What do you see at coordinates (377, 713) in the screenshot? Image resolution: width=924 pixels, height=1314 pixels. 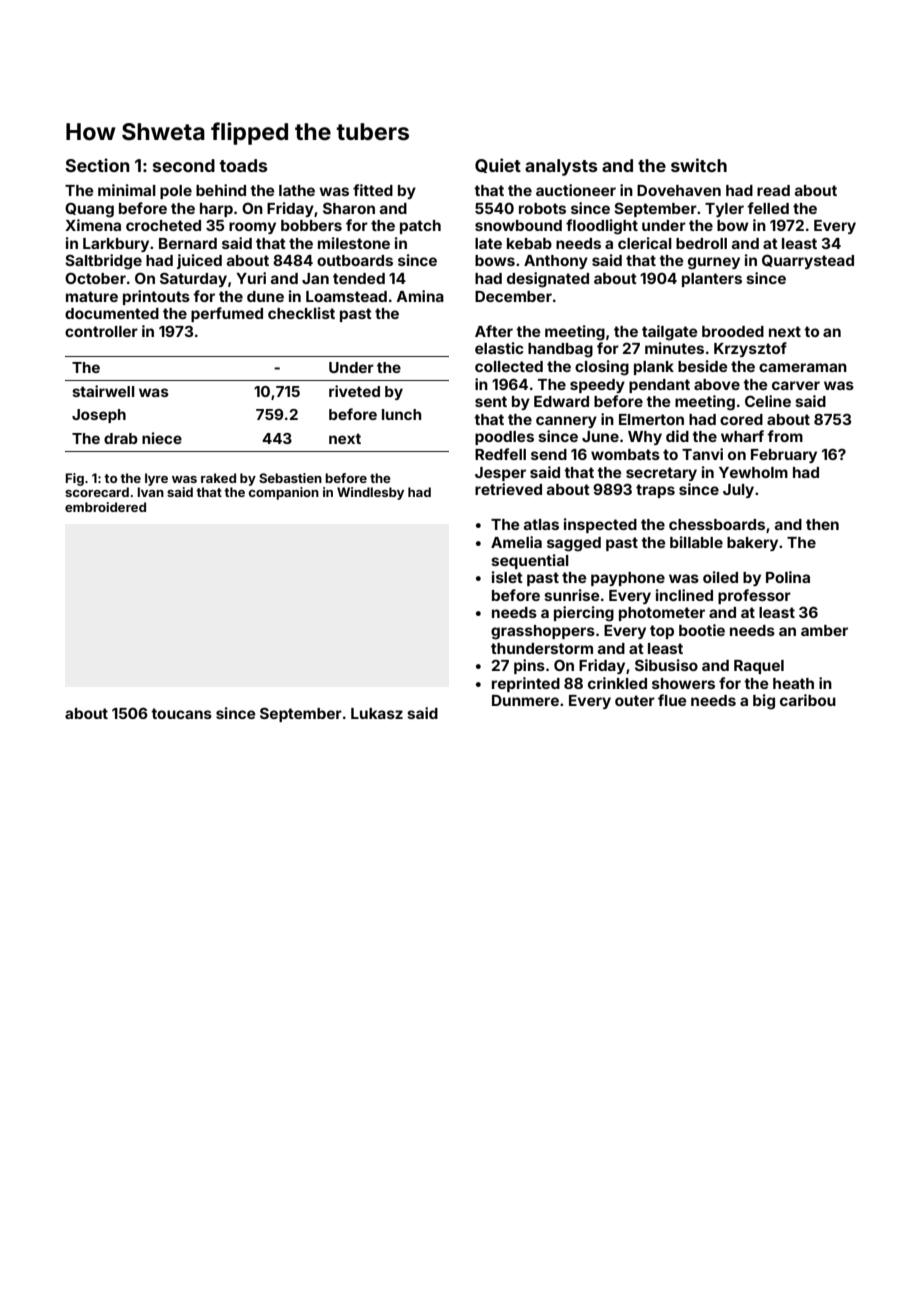 I see `Lukasz` at bounding box center [377, 713].
